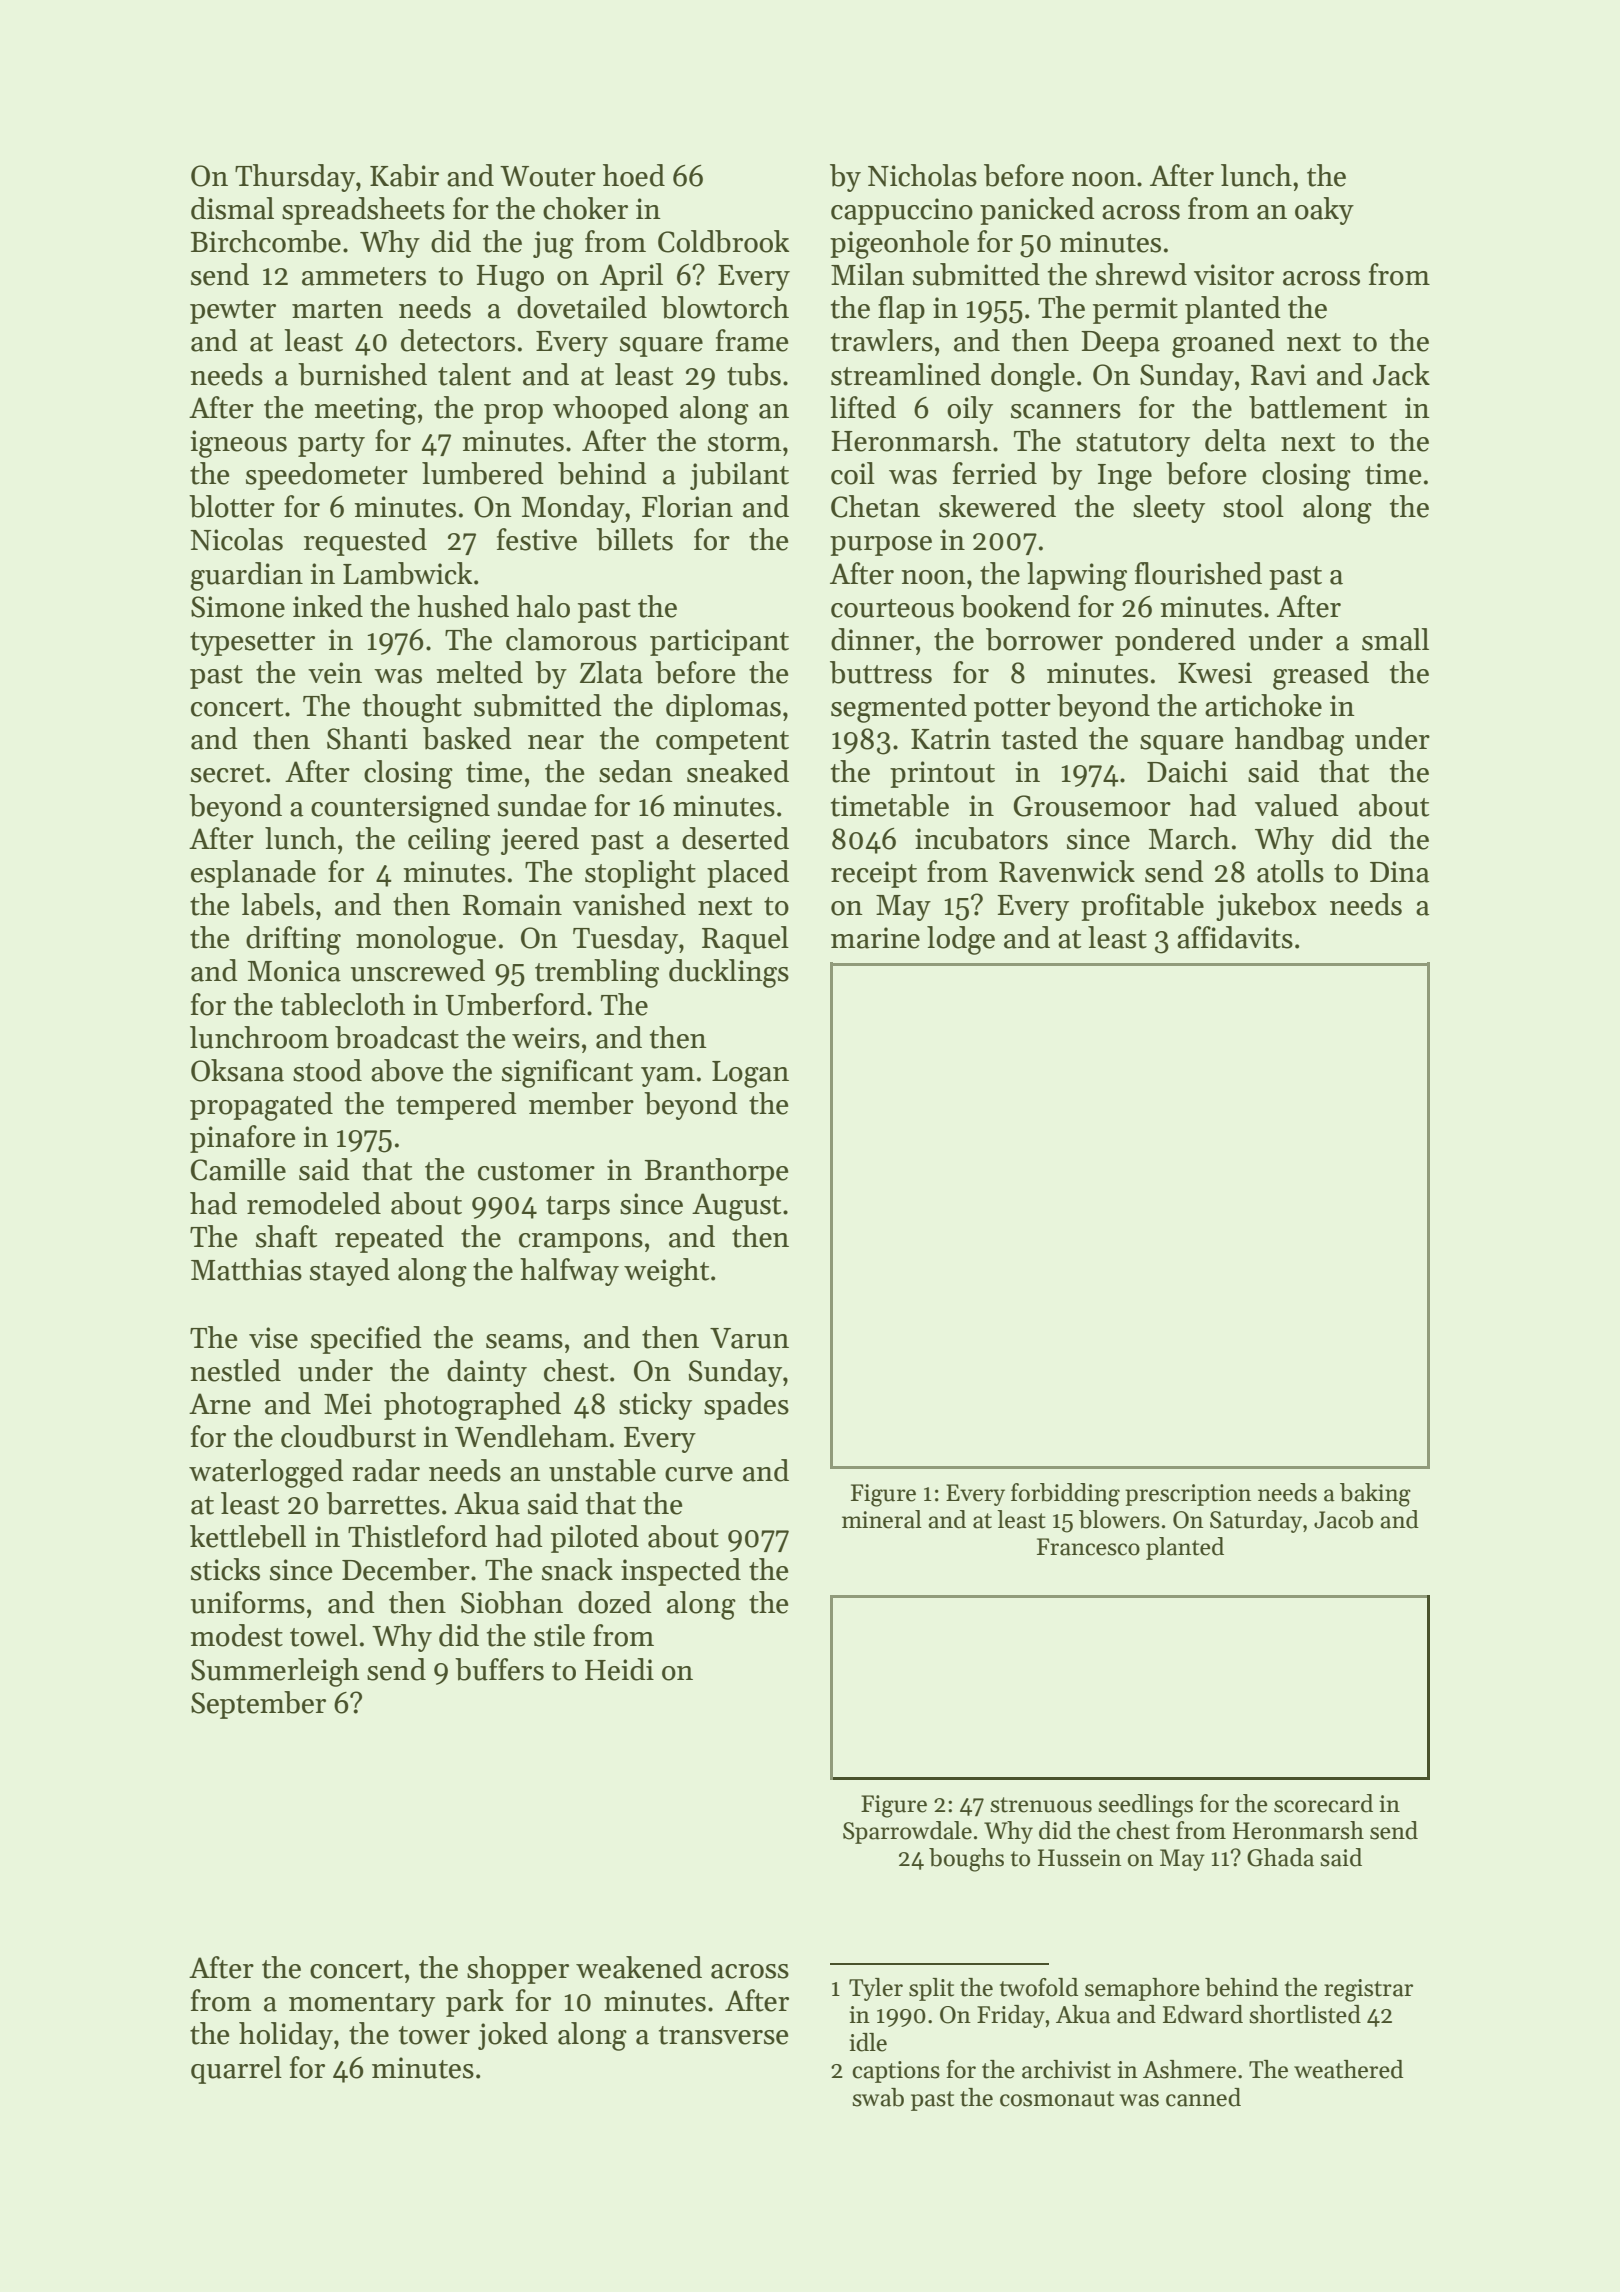 This screenshot has width=1620, height=2292. I want to click on quarrel, so click(236, 2070).
